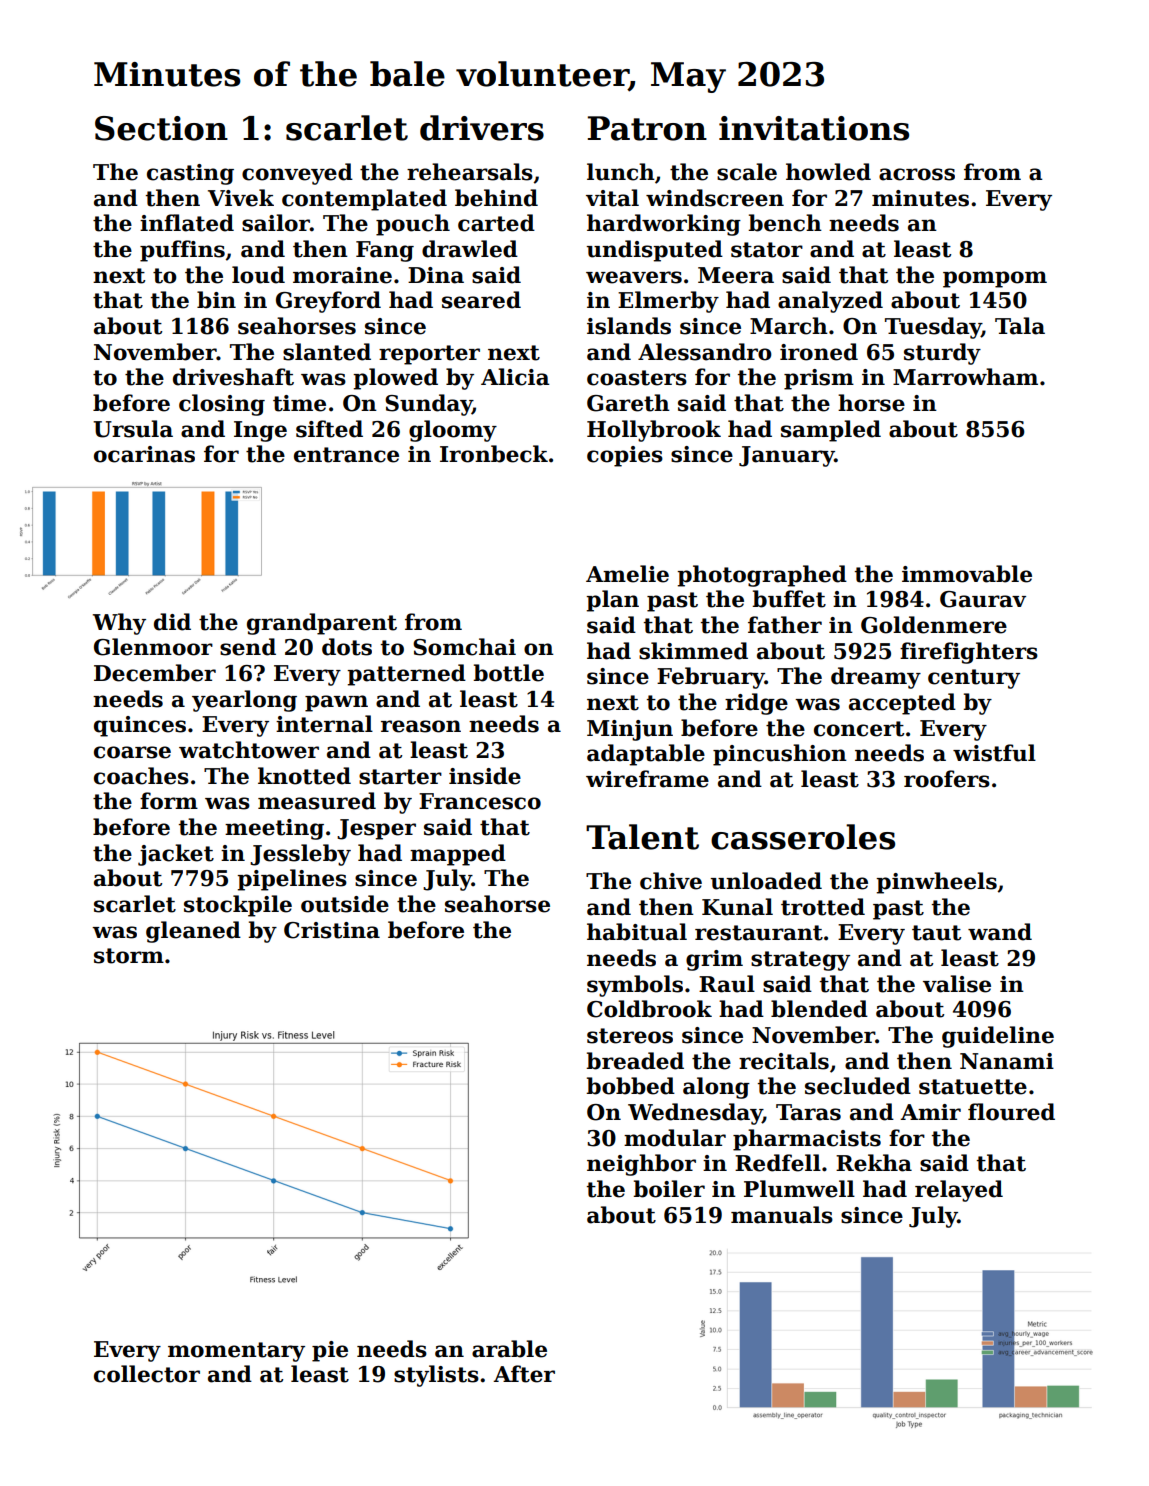 The image size is (1149, 1486). Describe the element at coordinates (236, 1352) in the screenshot. I see `momentary` at that location.
